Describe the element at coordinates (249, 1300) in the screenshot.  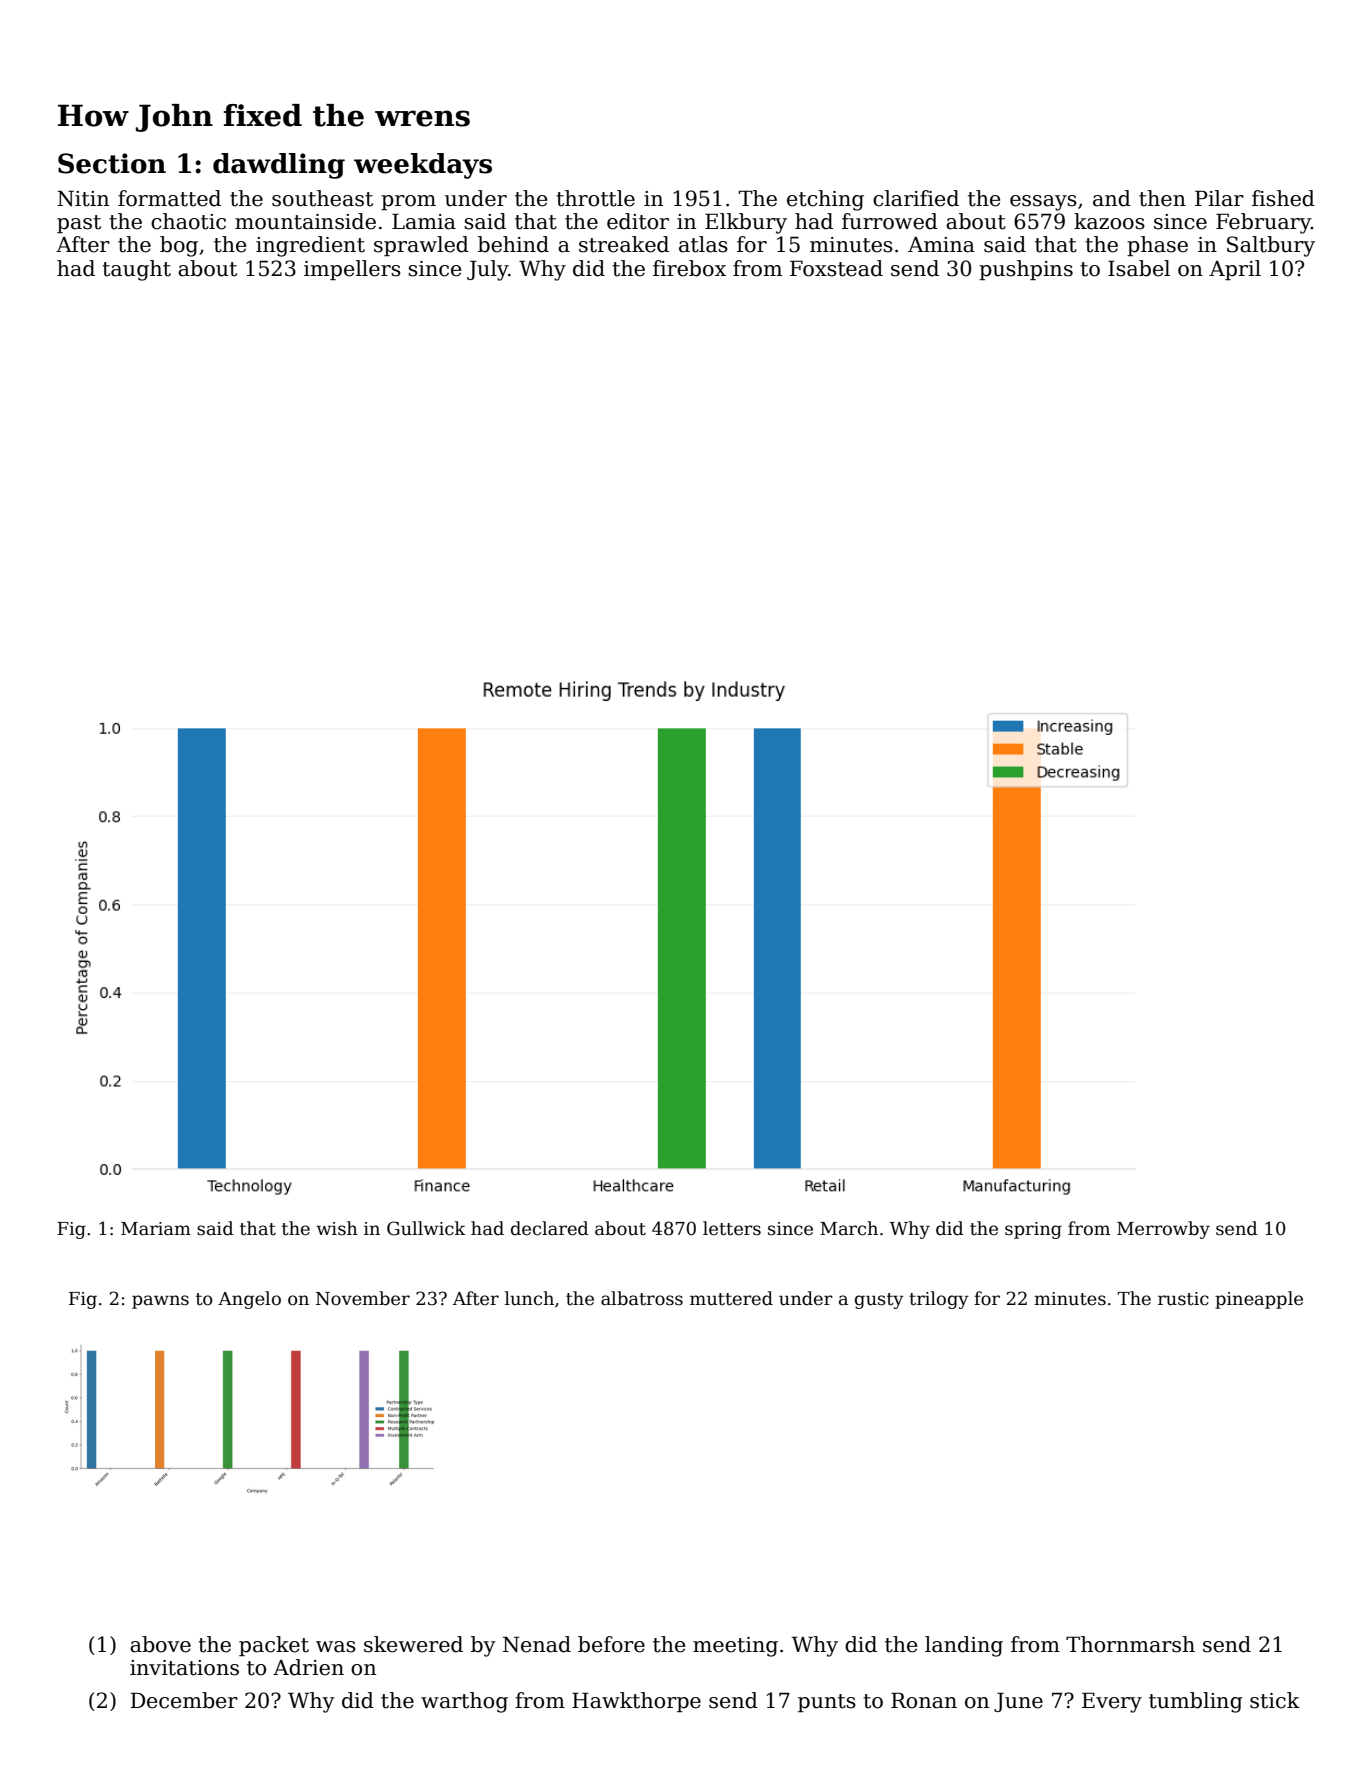
I see `Angelo` at that location.
